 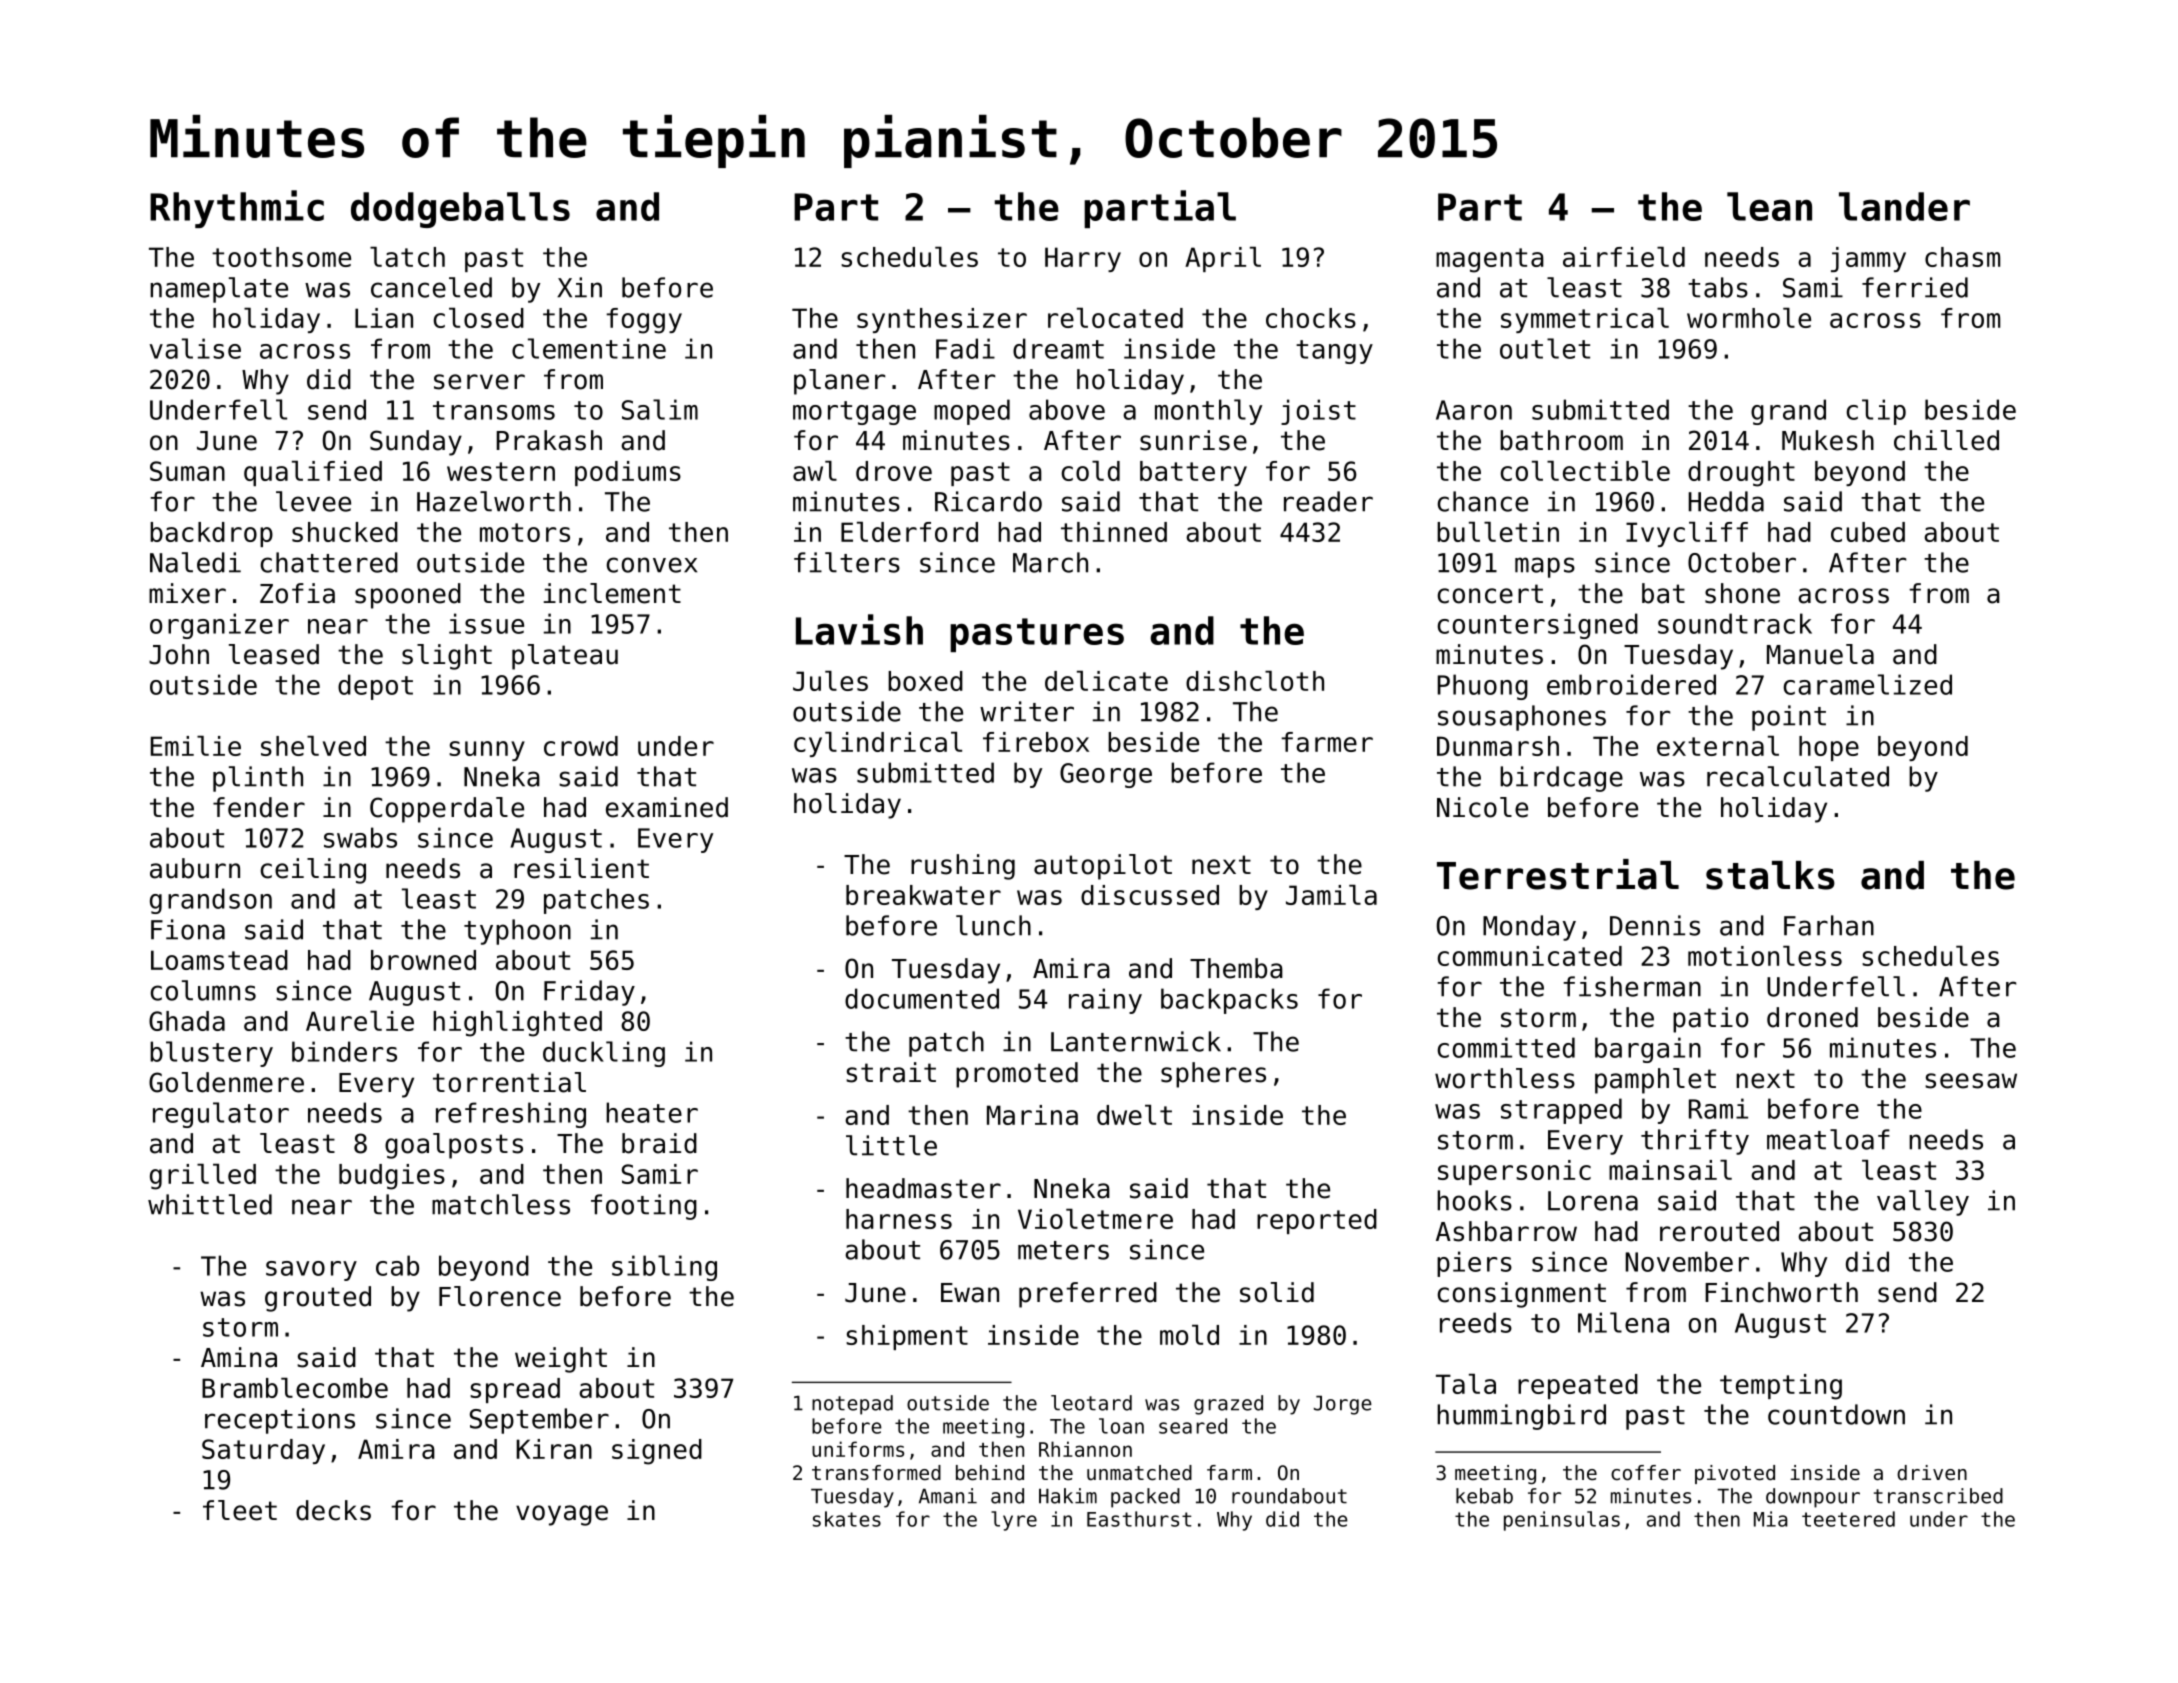 I want to click on ceiling, so click(x=313, y=871).
